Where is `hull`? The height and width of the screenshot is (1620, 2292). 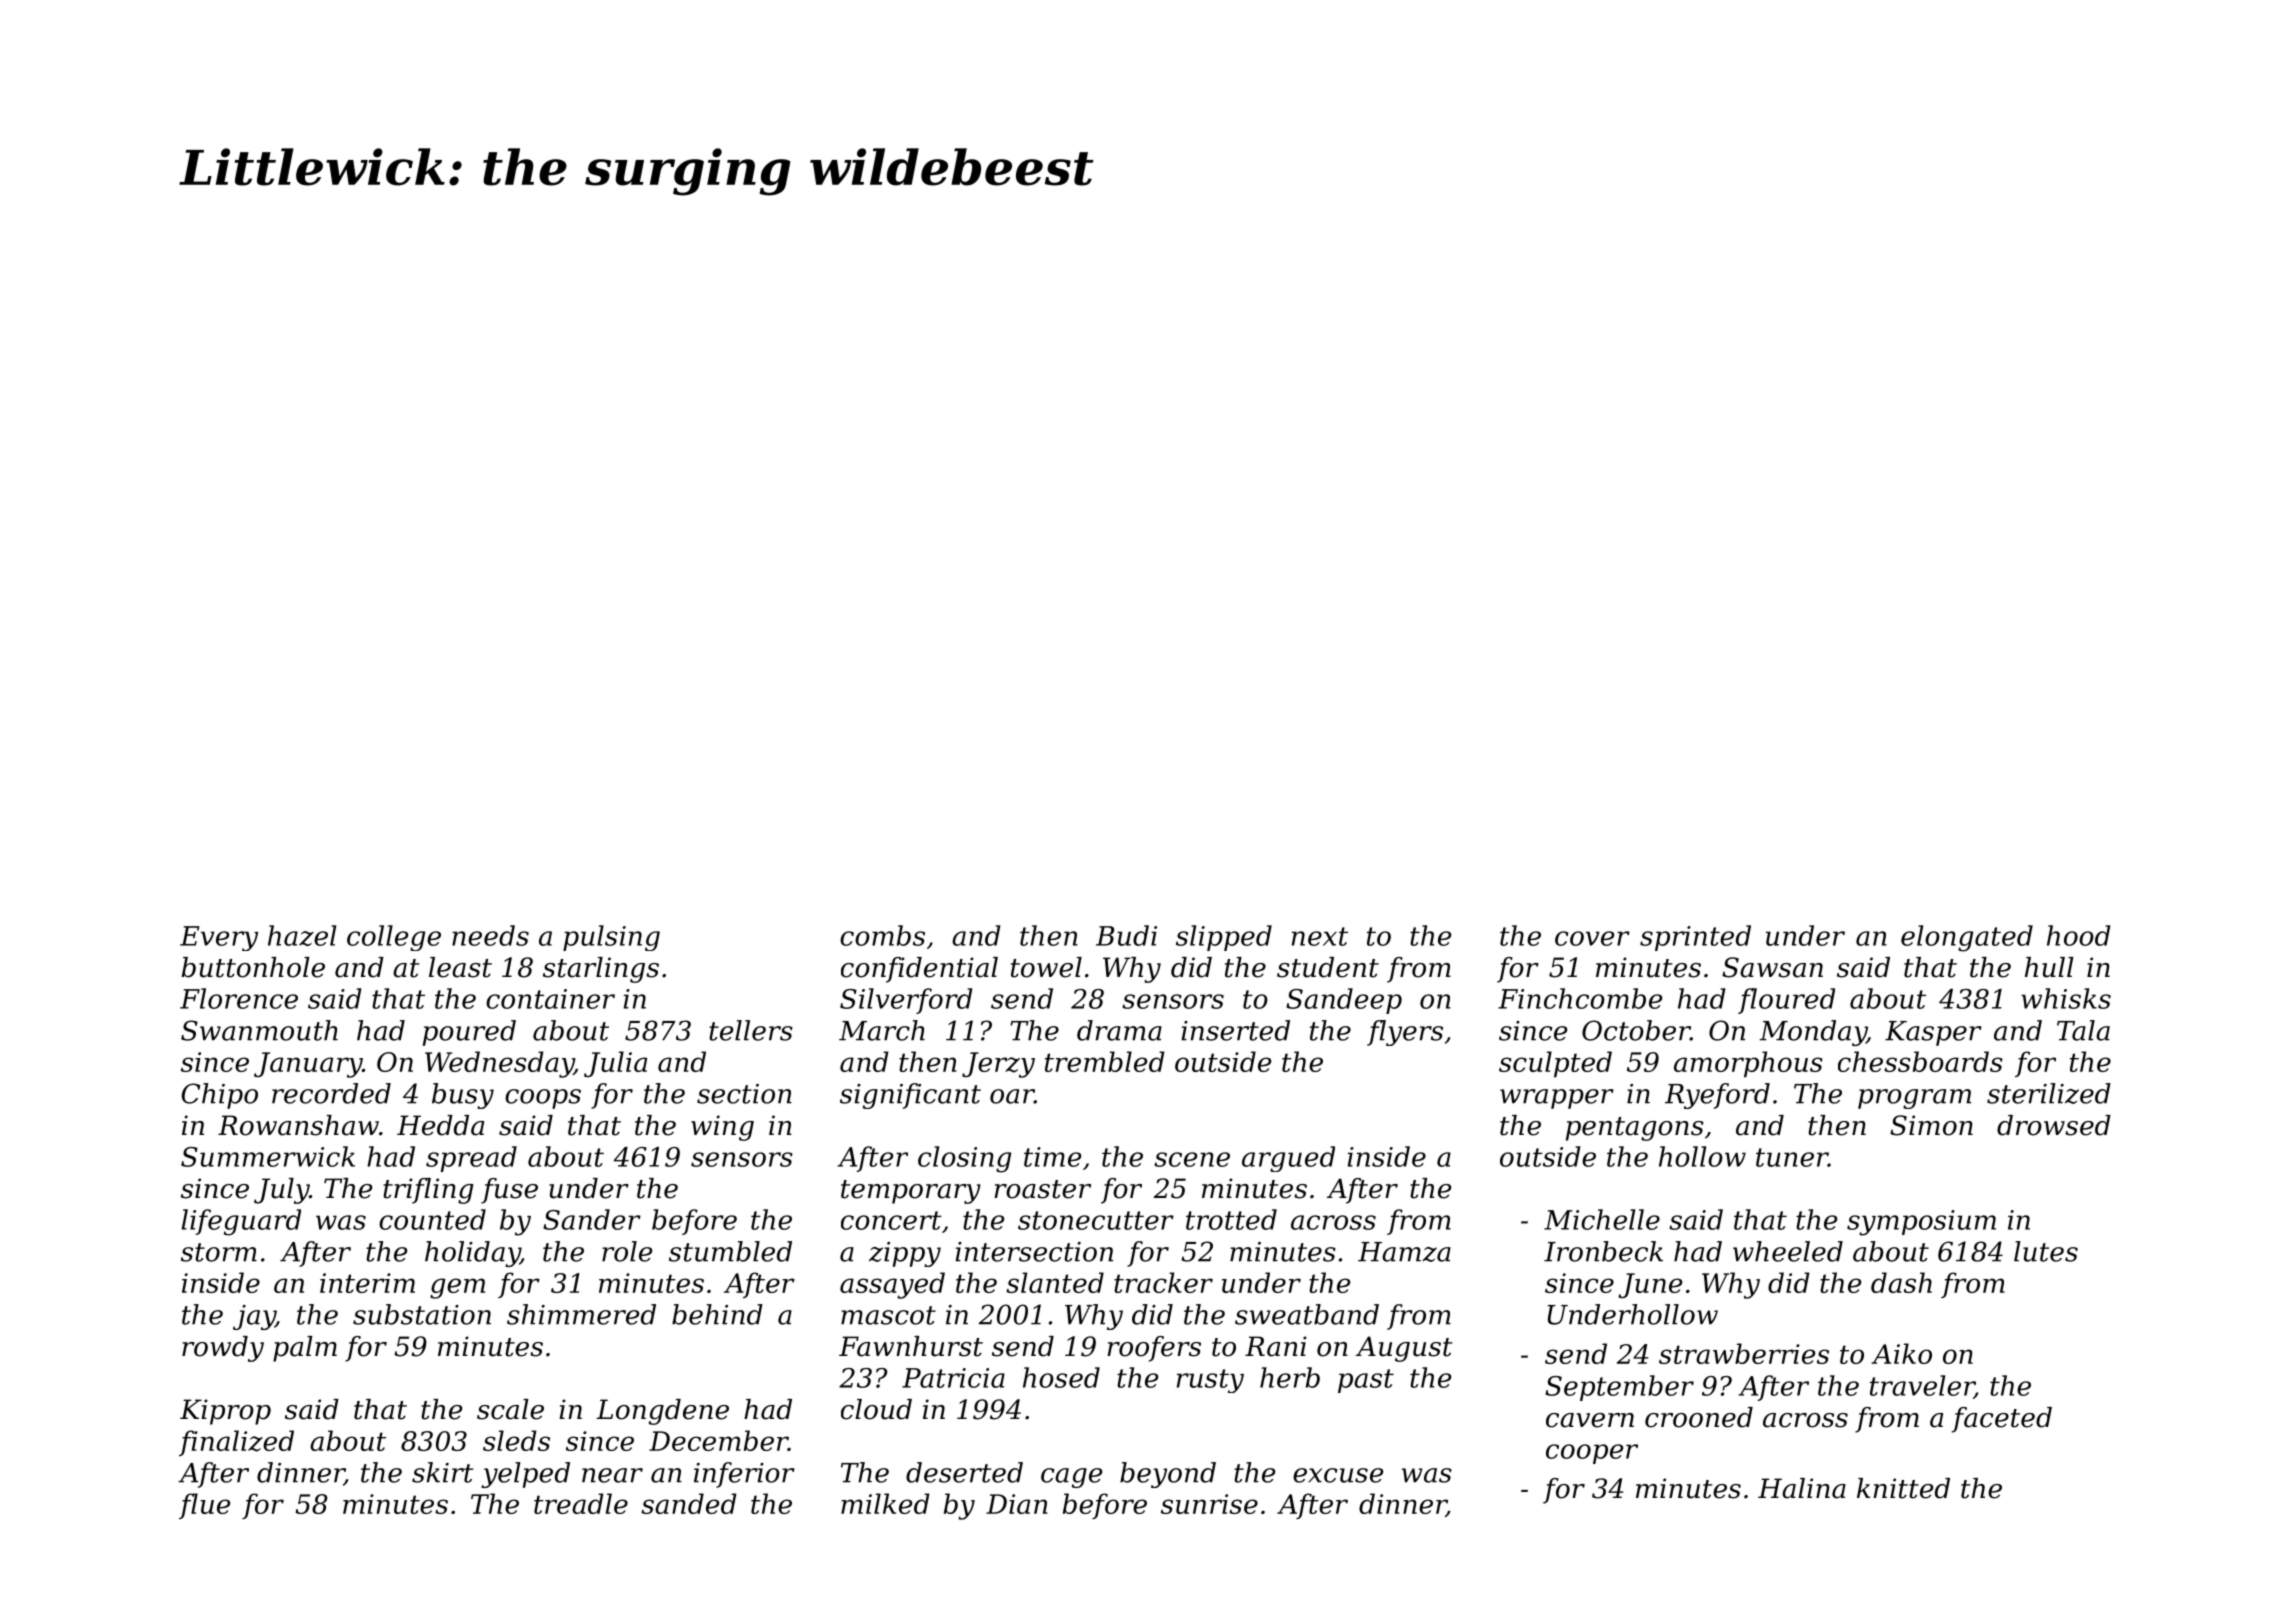 hull is located at coordinates (2049, 967).
